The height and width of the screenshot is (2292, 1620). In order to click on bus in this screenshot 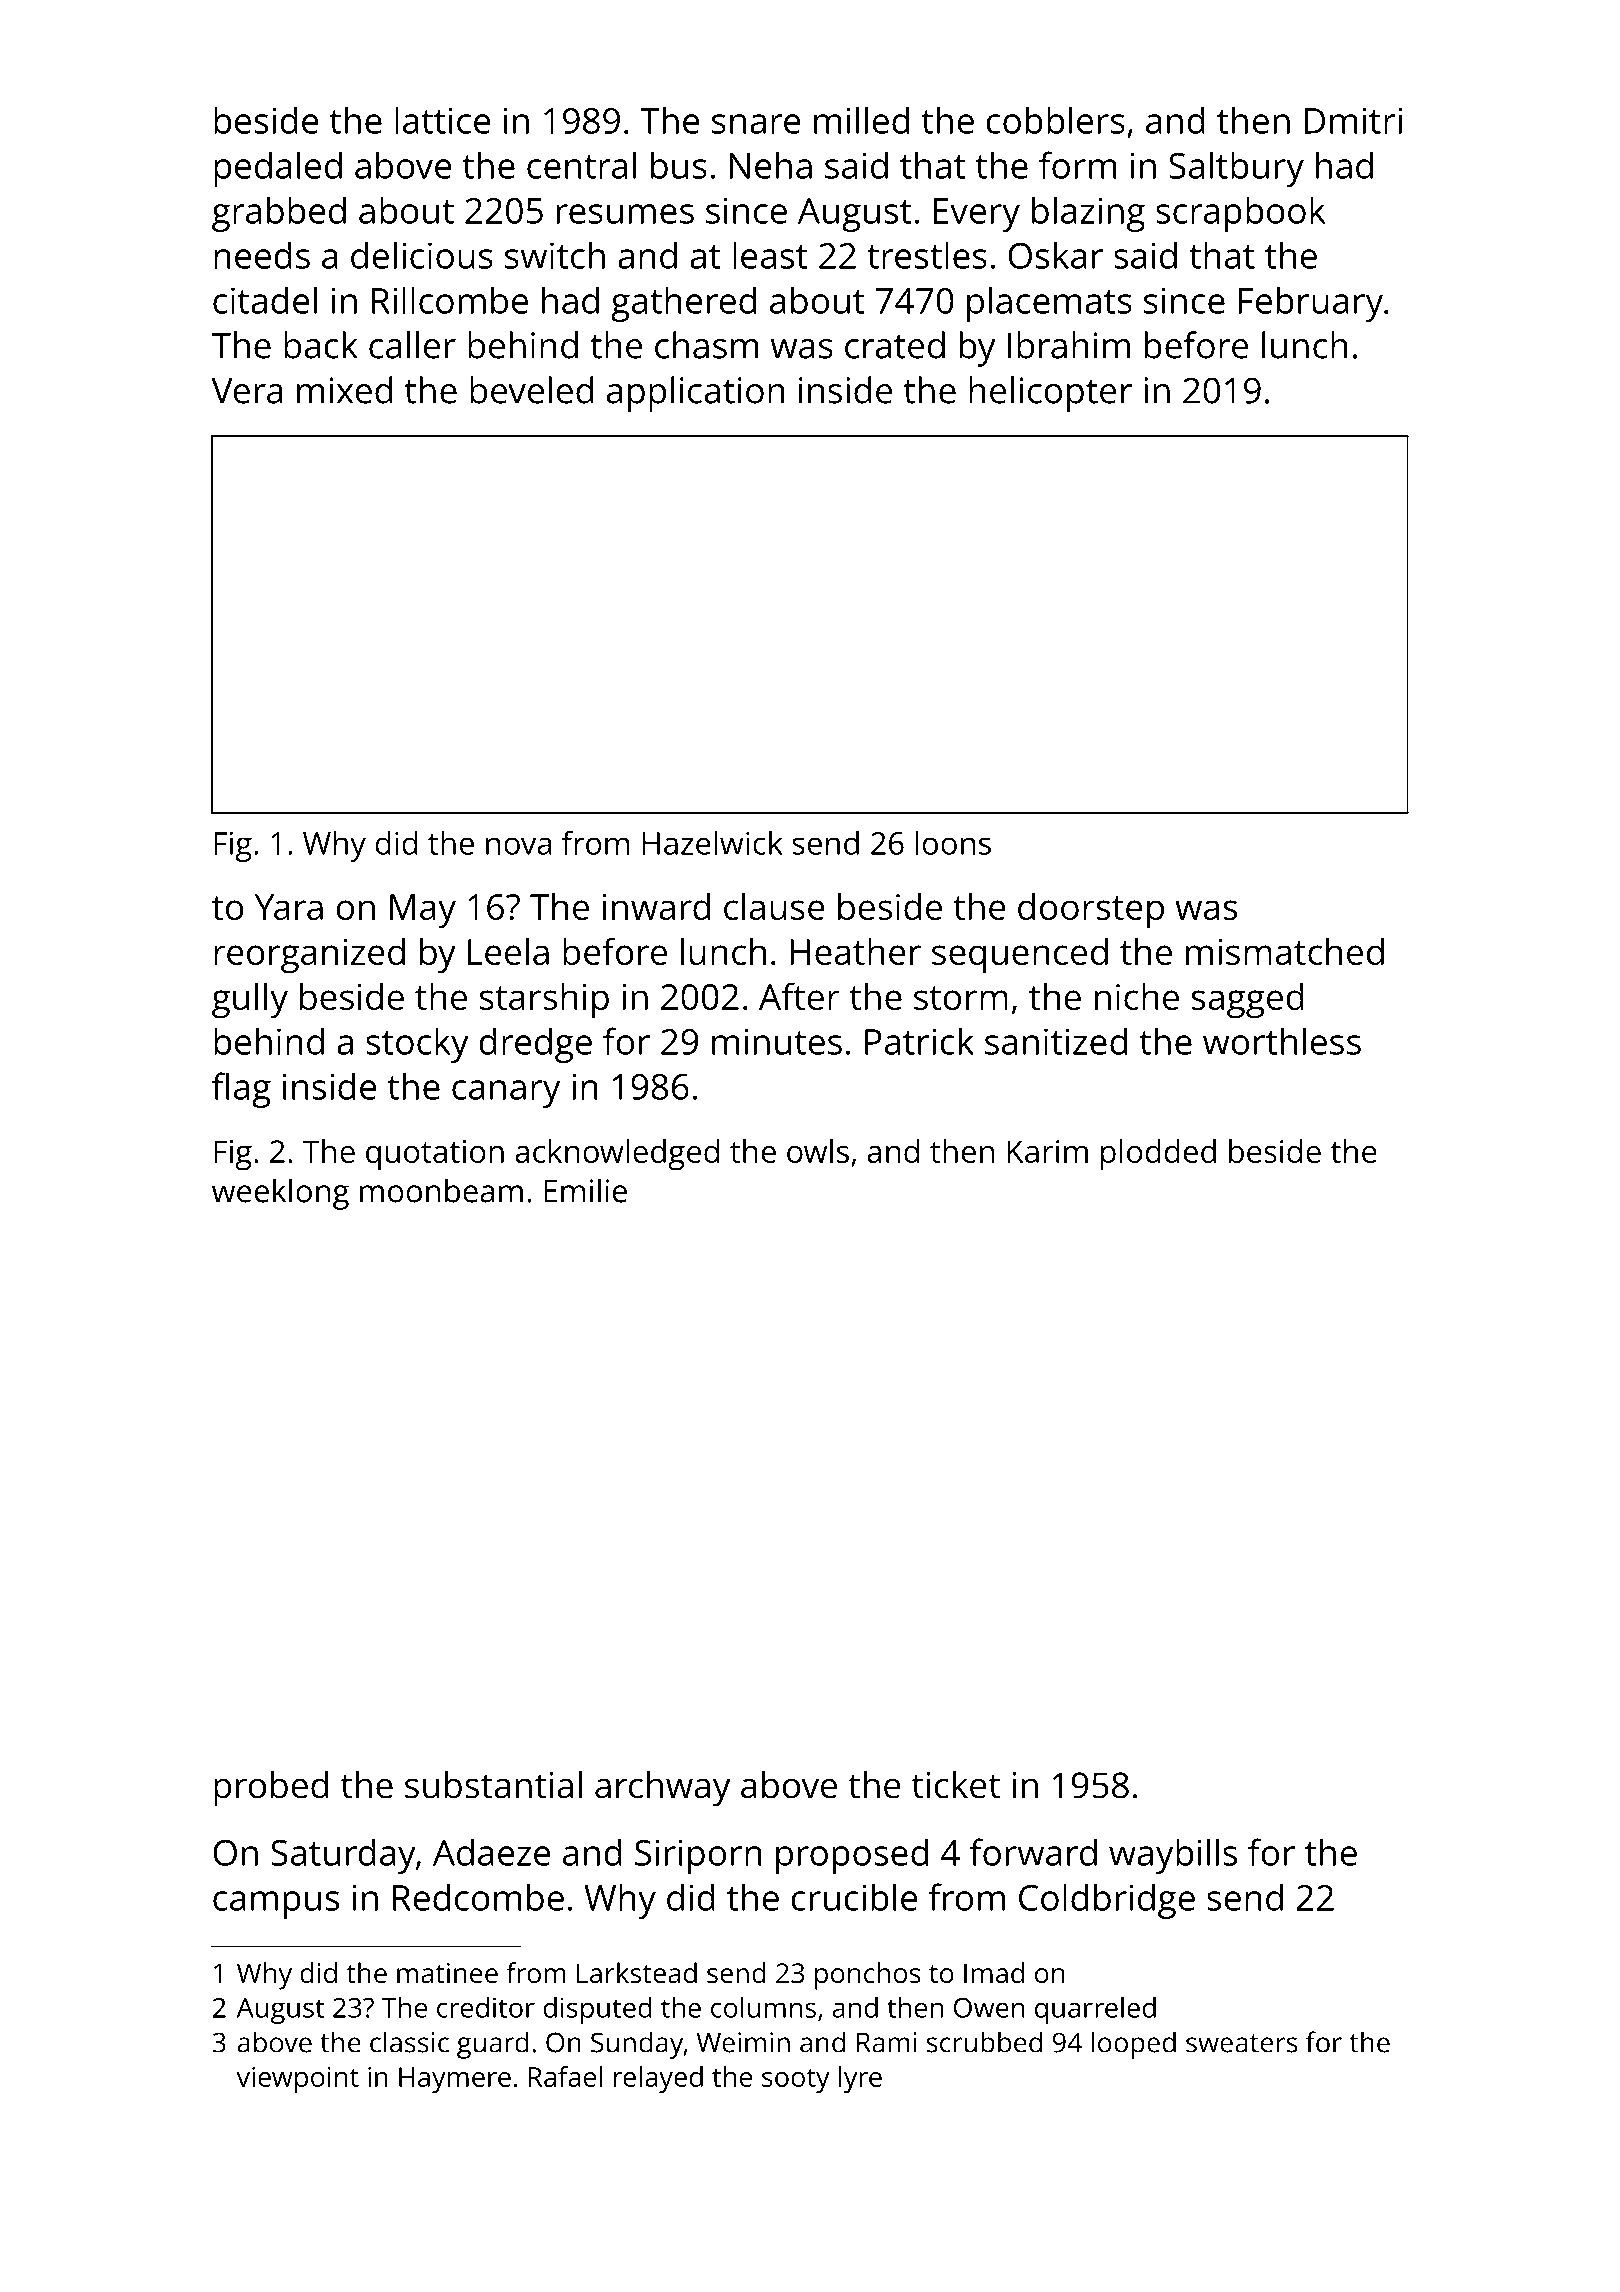, I will do `click(679, 165)`.
